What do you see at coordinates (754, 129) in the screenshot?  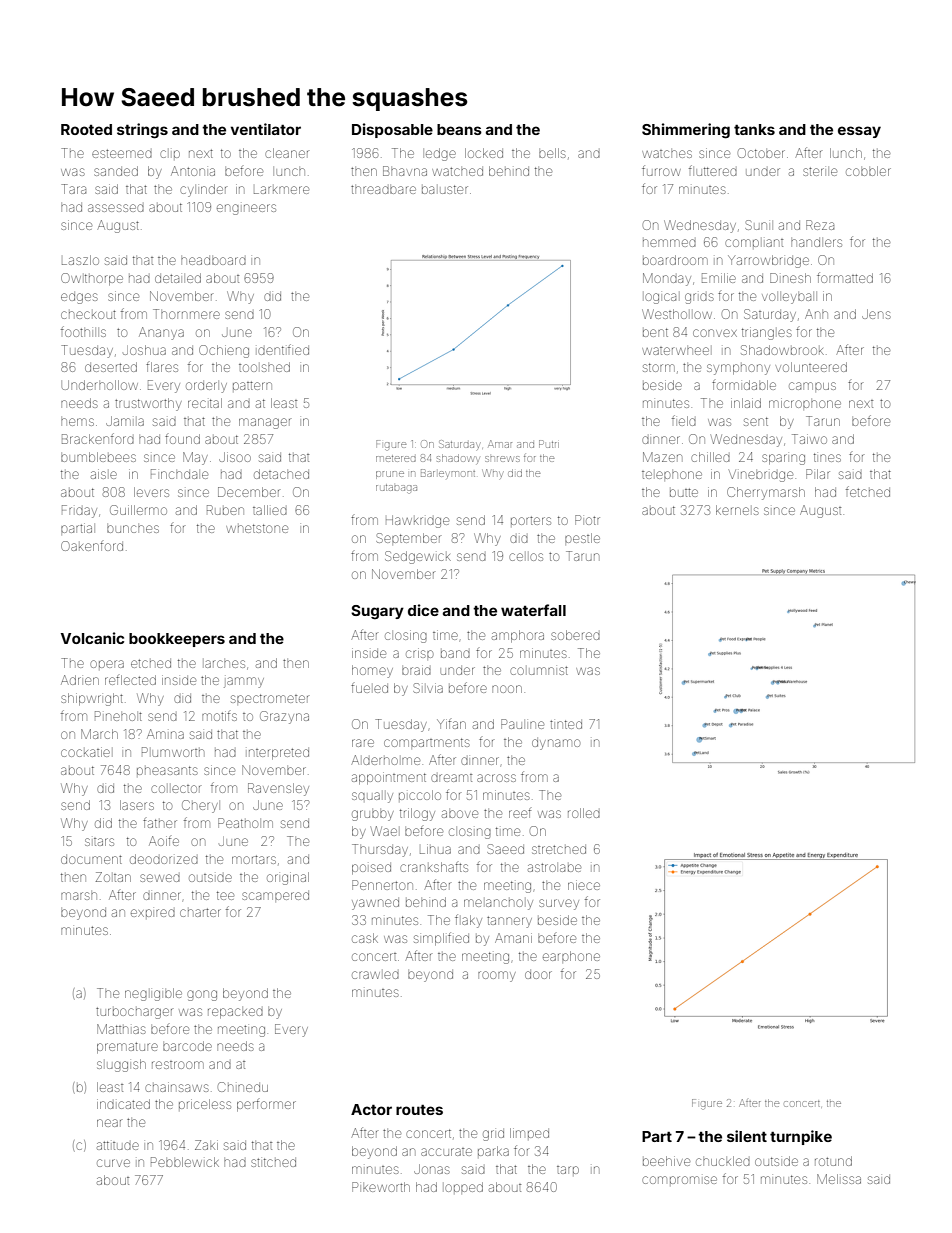 I see `tanks` at bounding box center [754, 129].
